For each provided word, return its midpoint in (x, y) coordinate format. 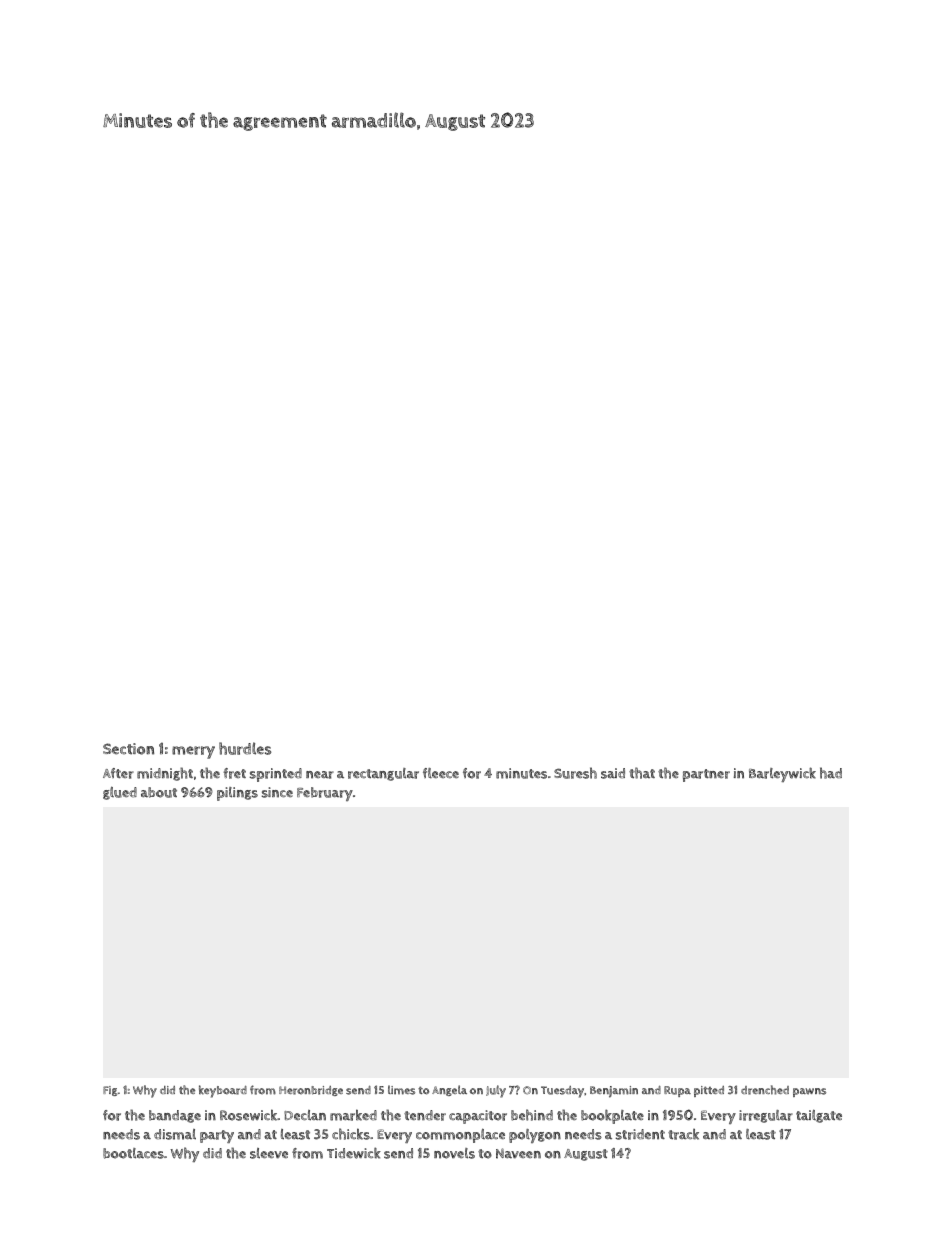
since (277, 792)
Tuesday (562, 1092)
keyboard (223, 1091)
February (325, 794)
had (831, 773)
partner (706, 775)
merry (193, 752)
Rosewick (249, 1115)
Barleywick (782, 774)
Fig (110, 1091)
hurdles (245, 748)
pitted (709, 1091)
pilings (237, 794)
